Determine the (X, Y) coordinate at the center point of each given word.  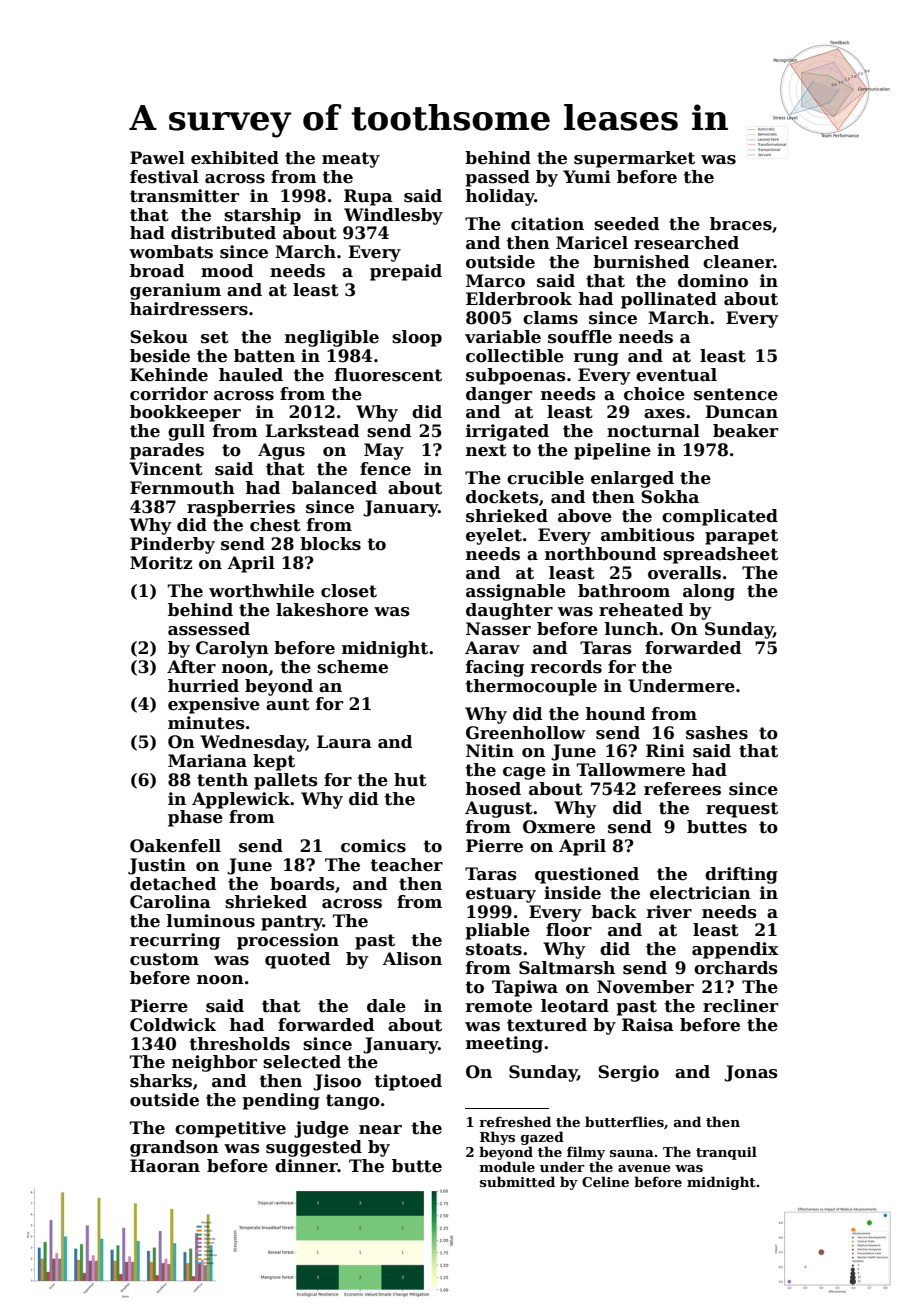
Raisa (648, 1025)
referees (682, 789)
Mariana (207, 761)
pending (281, 1101)
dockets (502, 497)
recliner (740, 1006)
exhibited (235, 158)
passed (497, 178)
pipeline (612, 451)
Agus (281, 451)
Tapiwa (525, 988)
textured (547, 1025)
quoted (297, 960)
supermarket (634, 159)
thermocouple (531, 687)
